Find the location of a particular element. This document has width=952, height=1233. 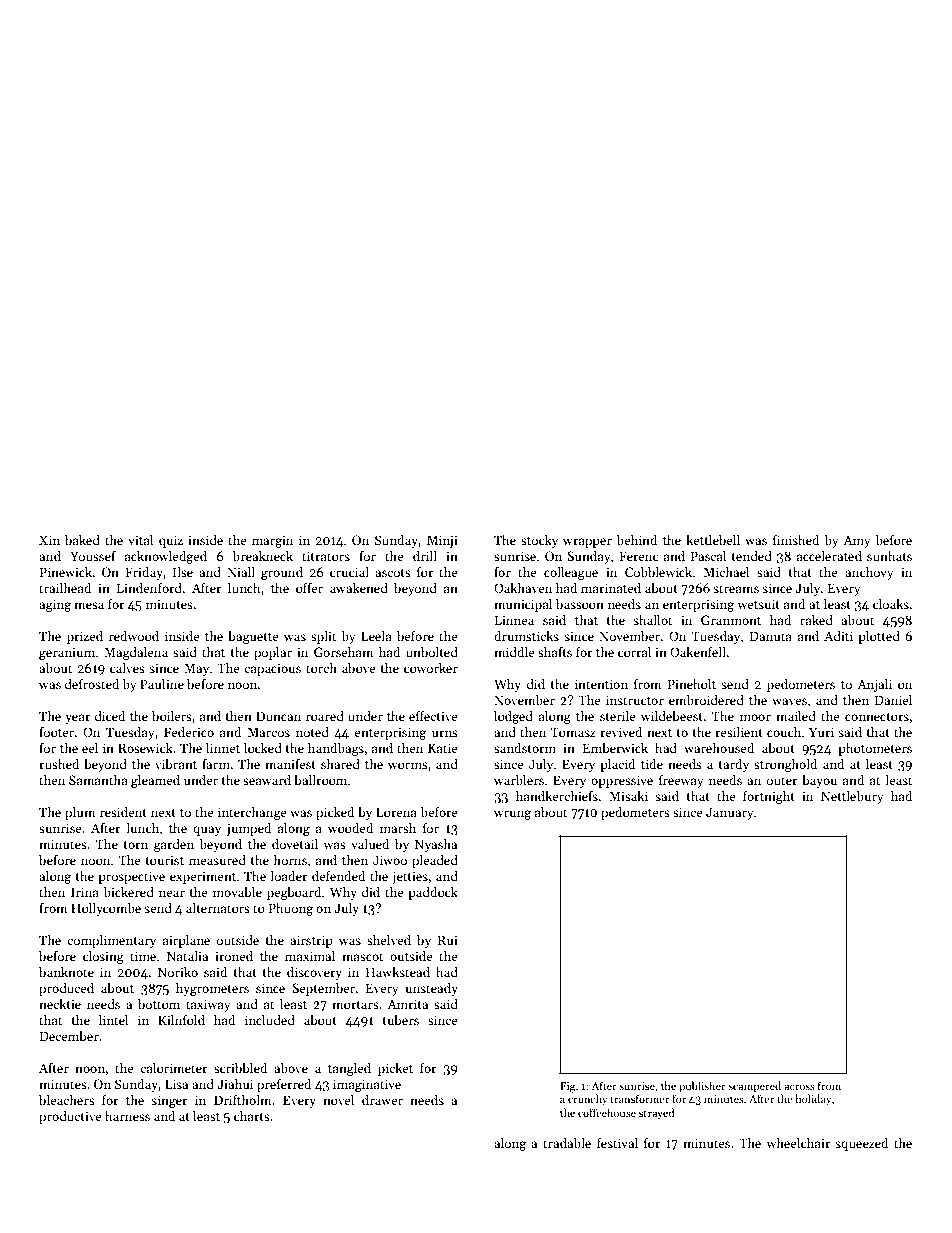

awakened is located at coordinates (359, 588).
